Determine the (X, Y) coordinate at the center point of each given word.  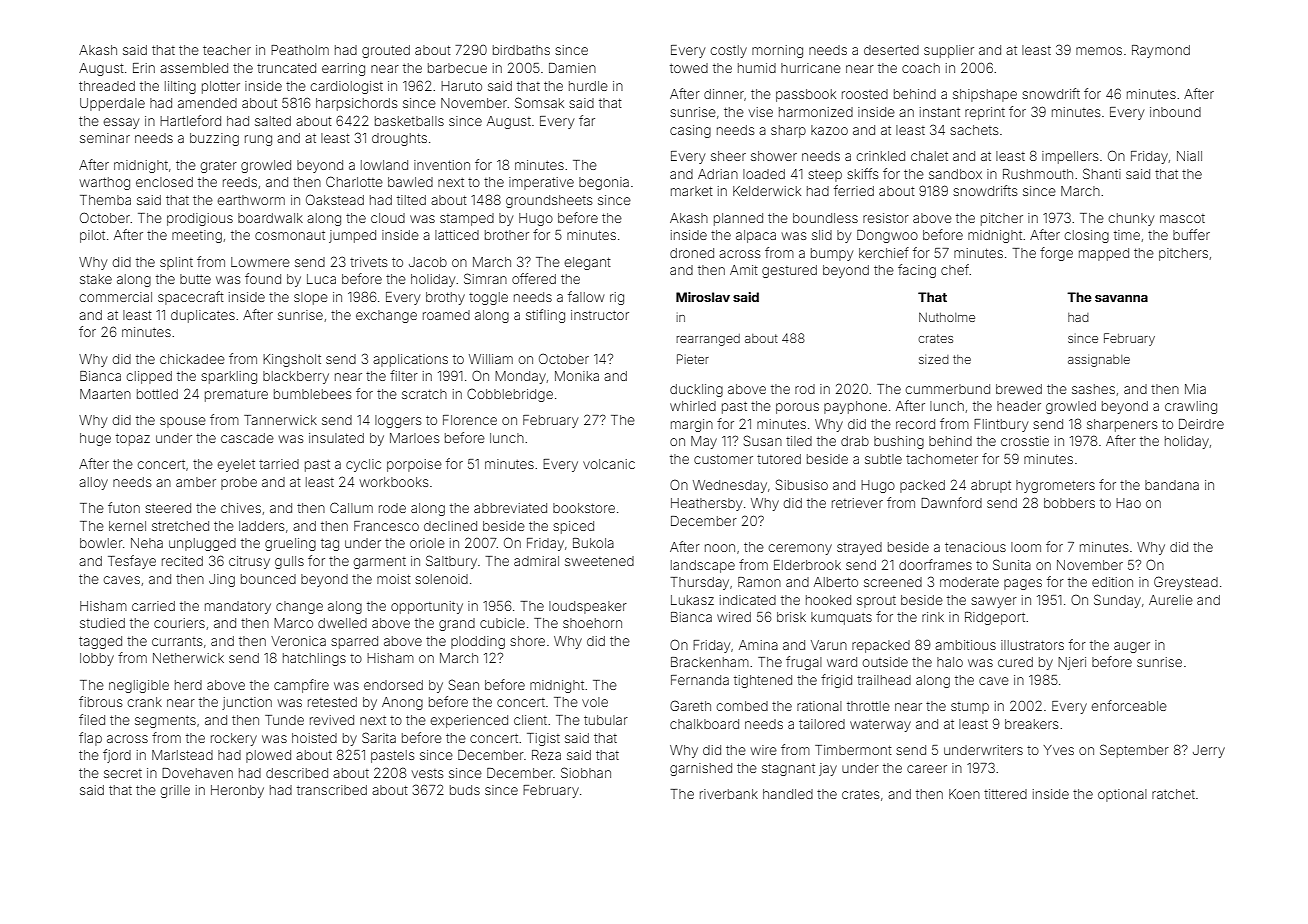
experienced (469, 721)
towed (689, 68)
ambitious (965, 645)
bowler (101, 543)
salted (273, 121)
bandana (1172, 485)
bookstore (584, 508)
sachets (974, 130)
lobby (97, 659)
